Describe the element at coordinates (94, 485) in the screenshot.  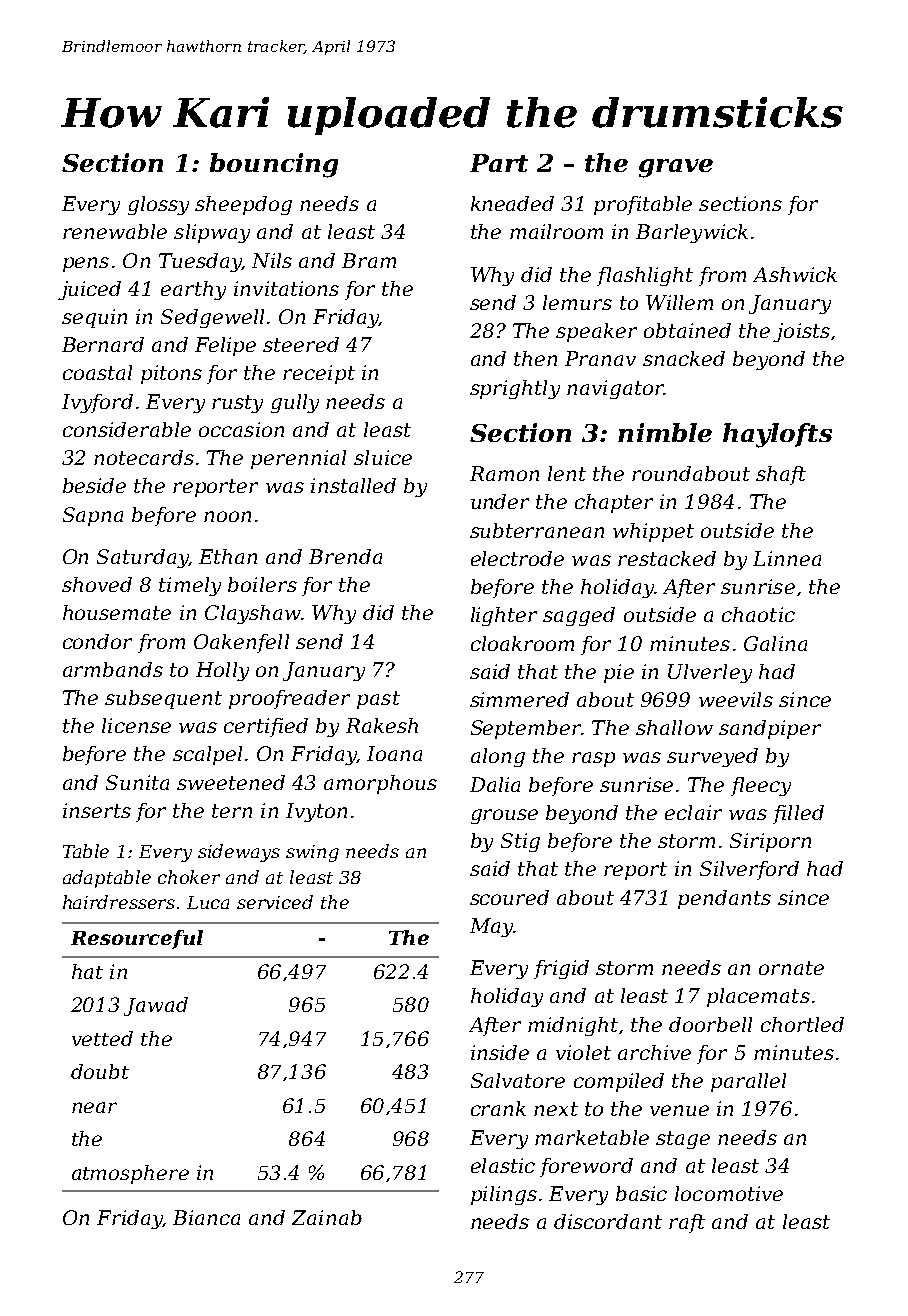
I see `beside` at that location.
